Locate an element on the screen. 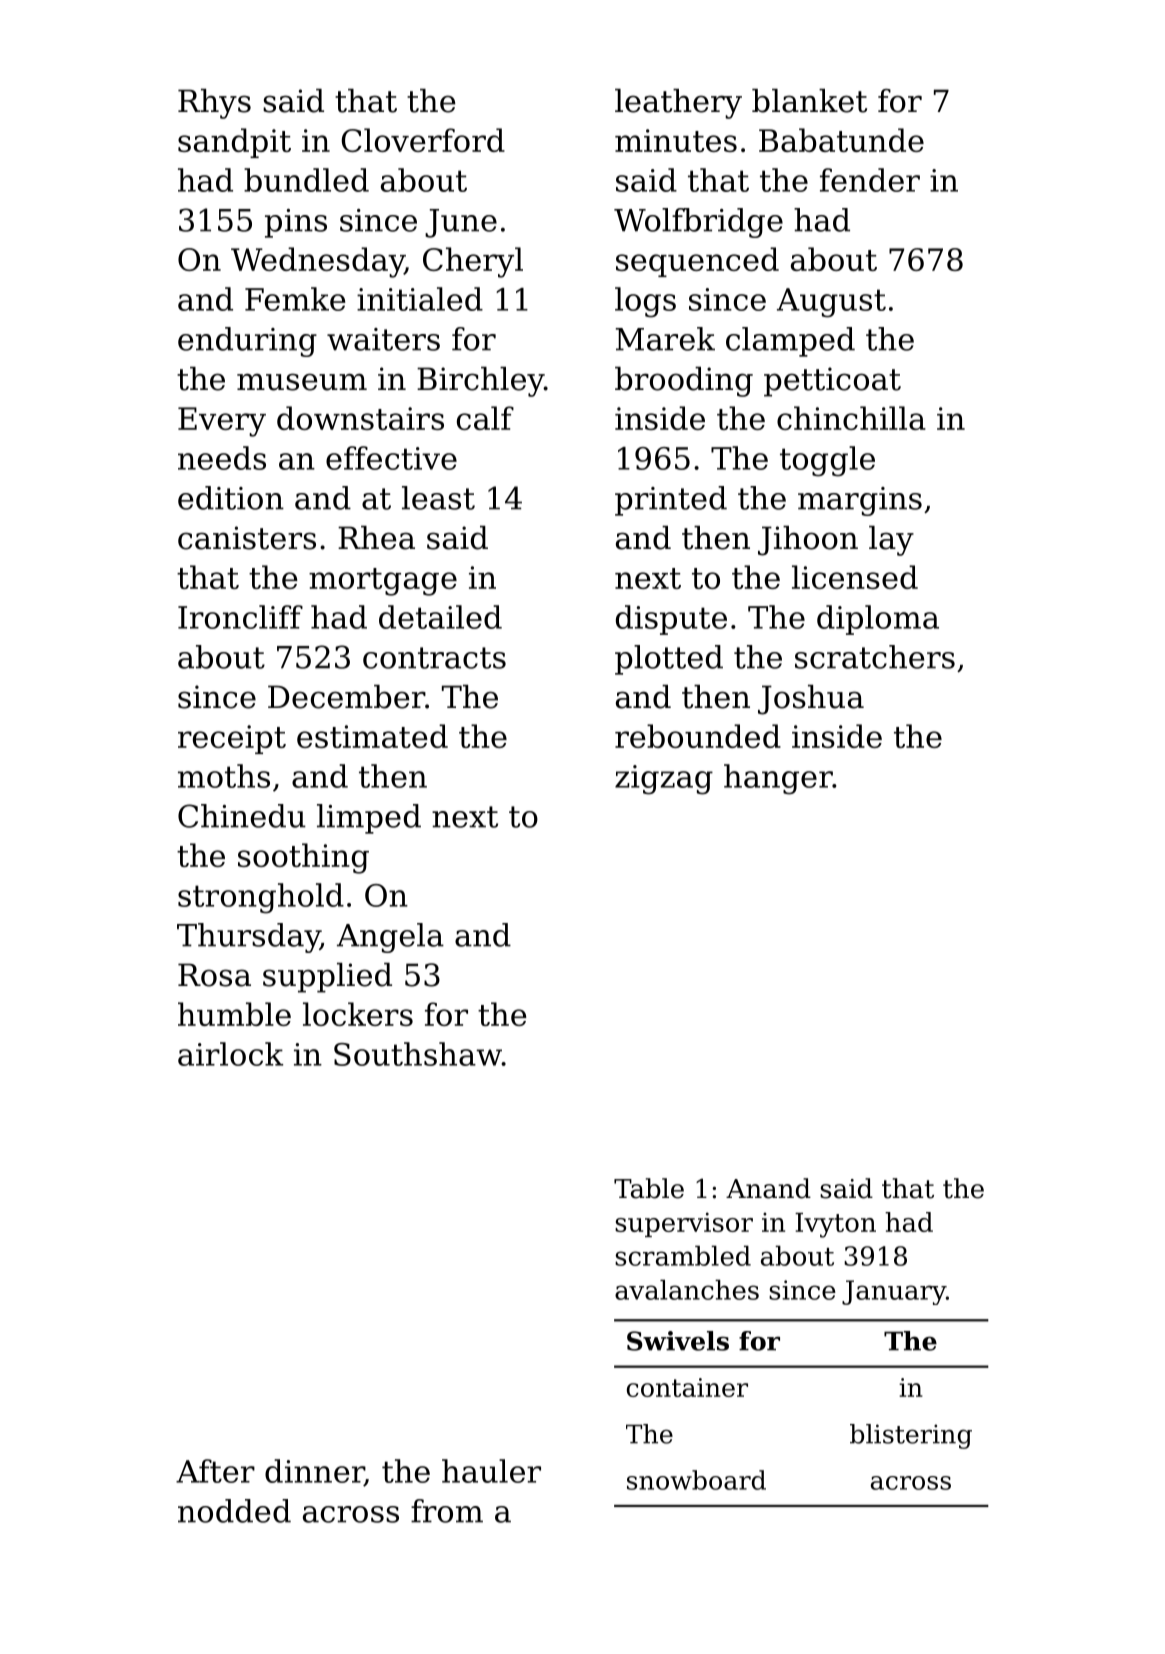  blistering is located at coordinates (911, 1436).
